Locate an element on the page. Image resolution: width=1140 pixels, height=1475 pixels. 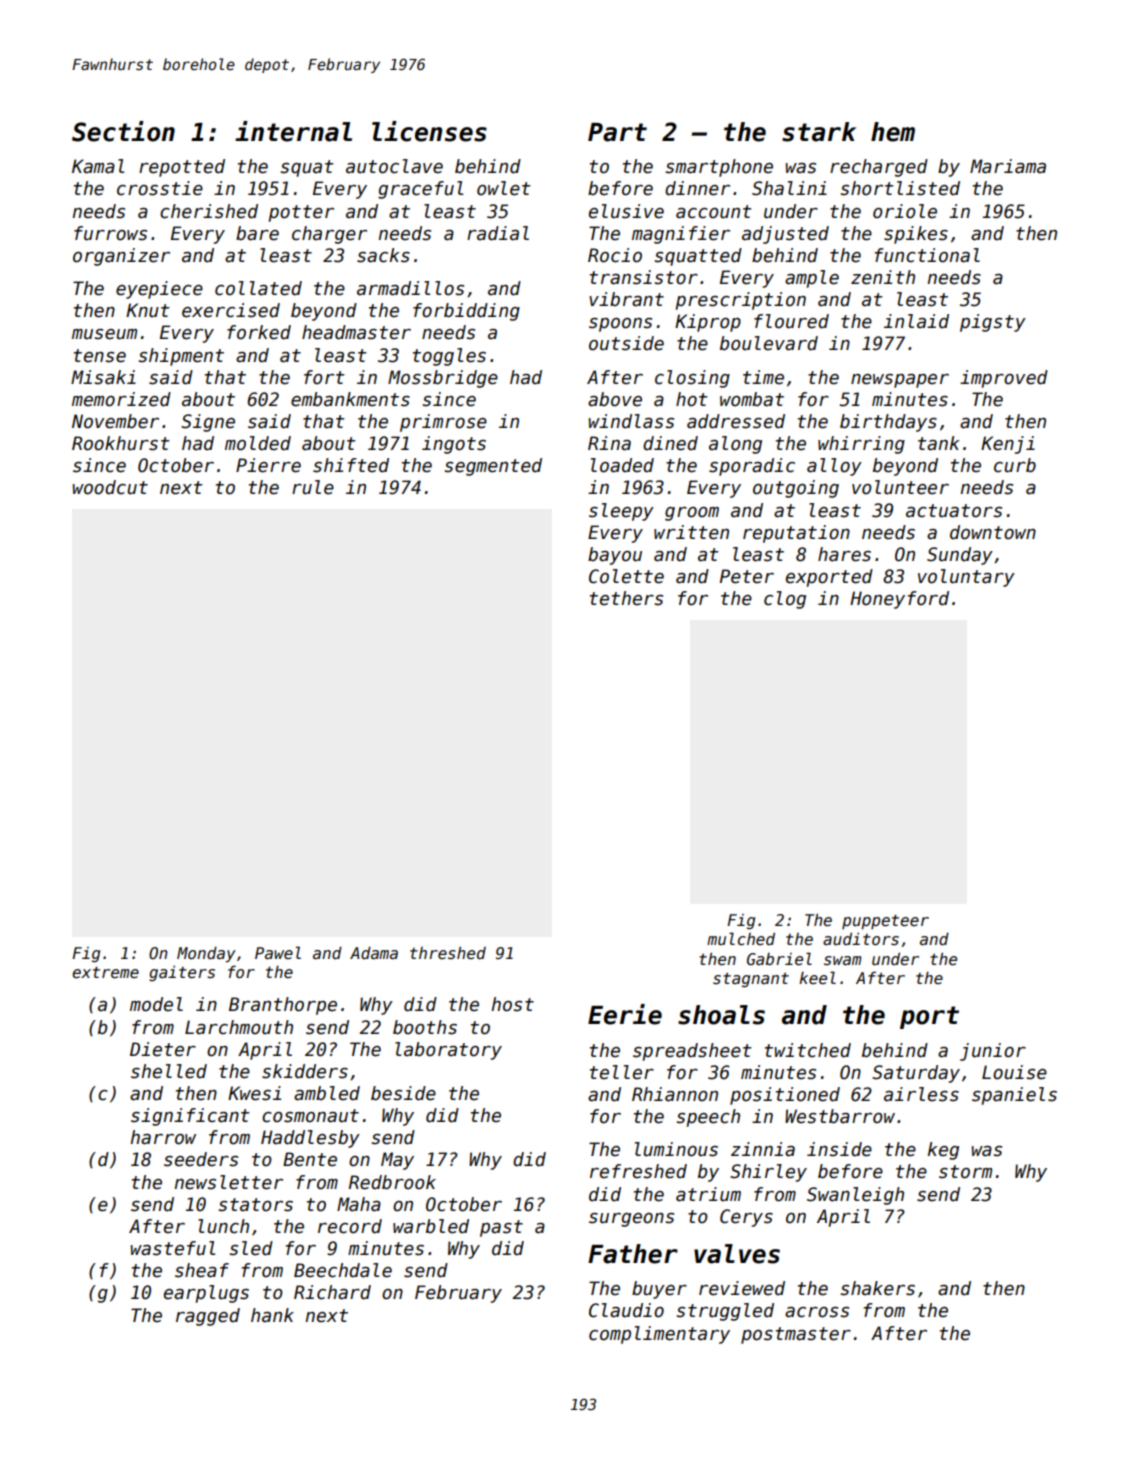
Mariama is located at coordinates (1008, 166).
